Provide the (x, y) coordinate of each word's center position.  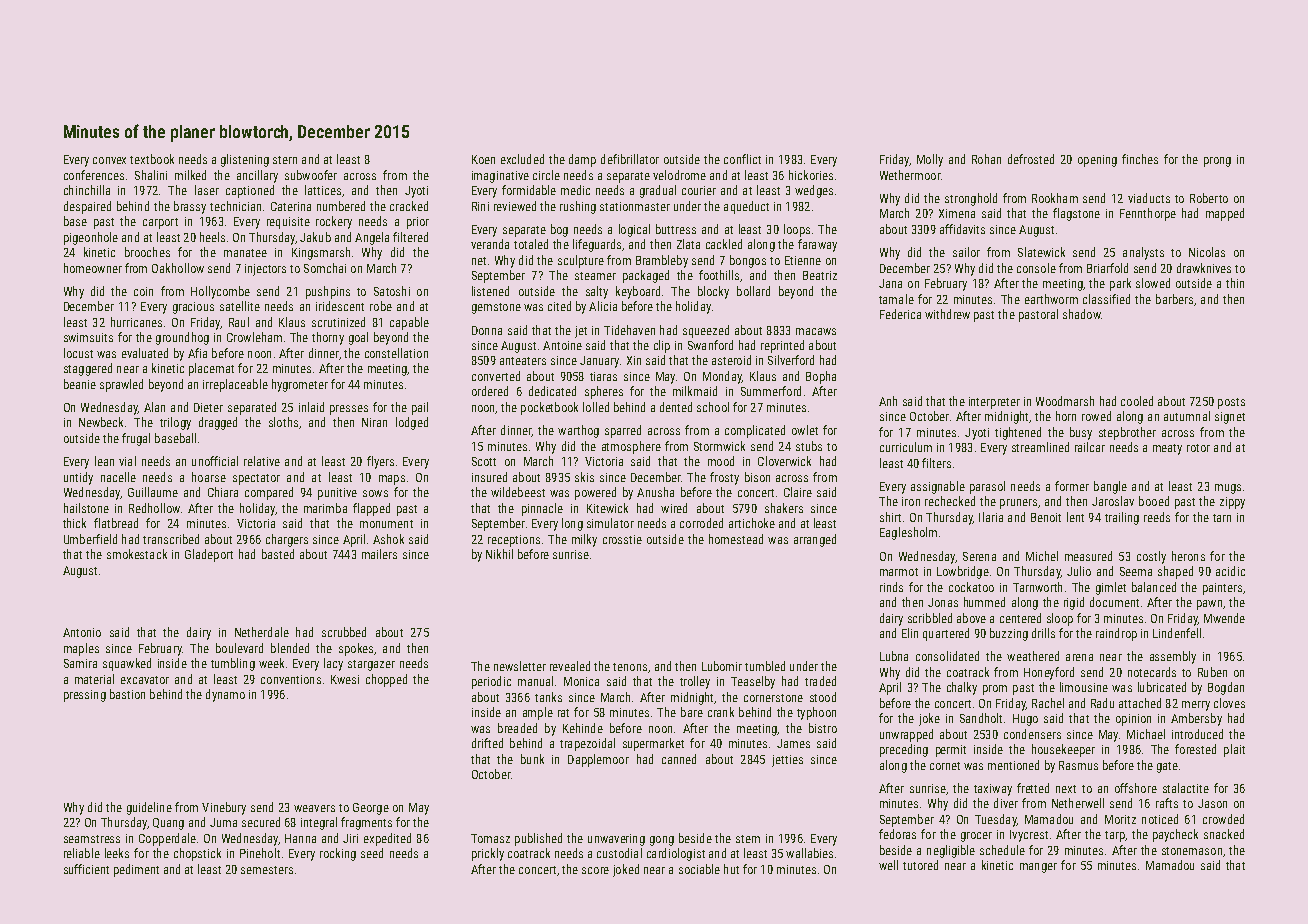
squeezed (706, 331)
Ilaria (991, 517)
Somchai (325, 268)
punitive (337, 494)
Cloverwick (784, 461)
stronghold (971, 199)
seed (372, 853)
